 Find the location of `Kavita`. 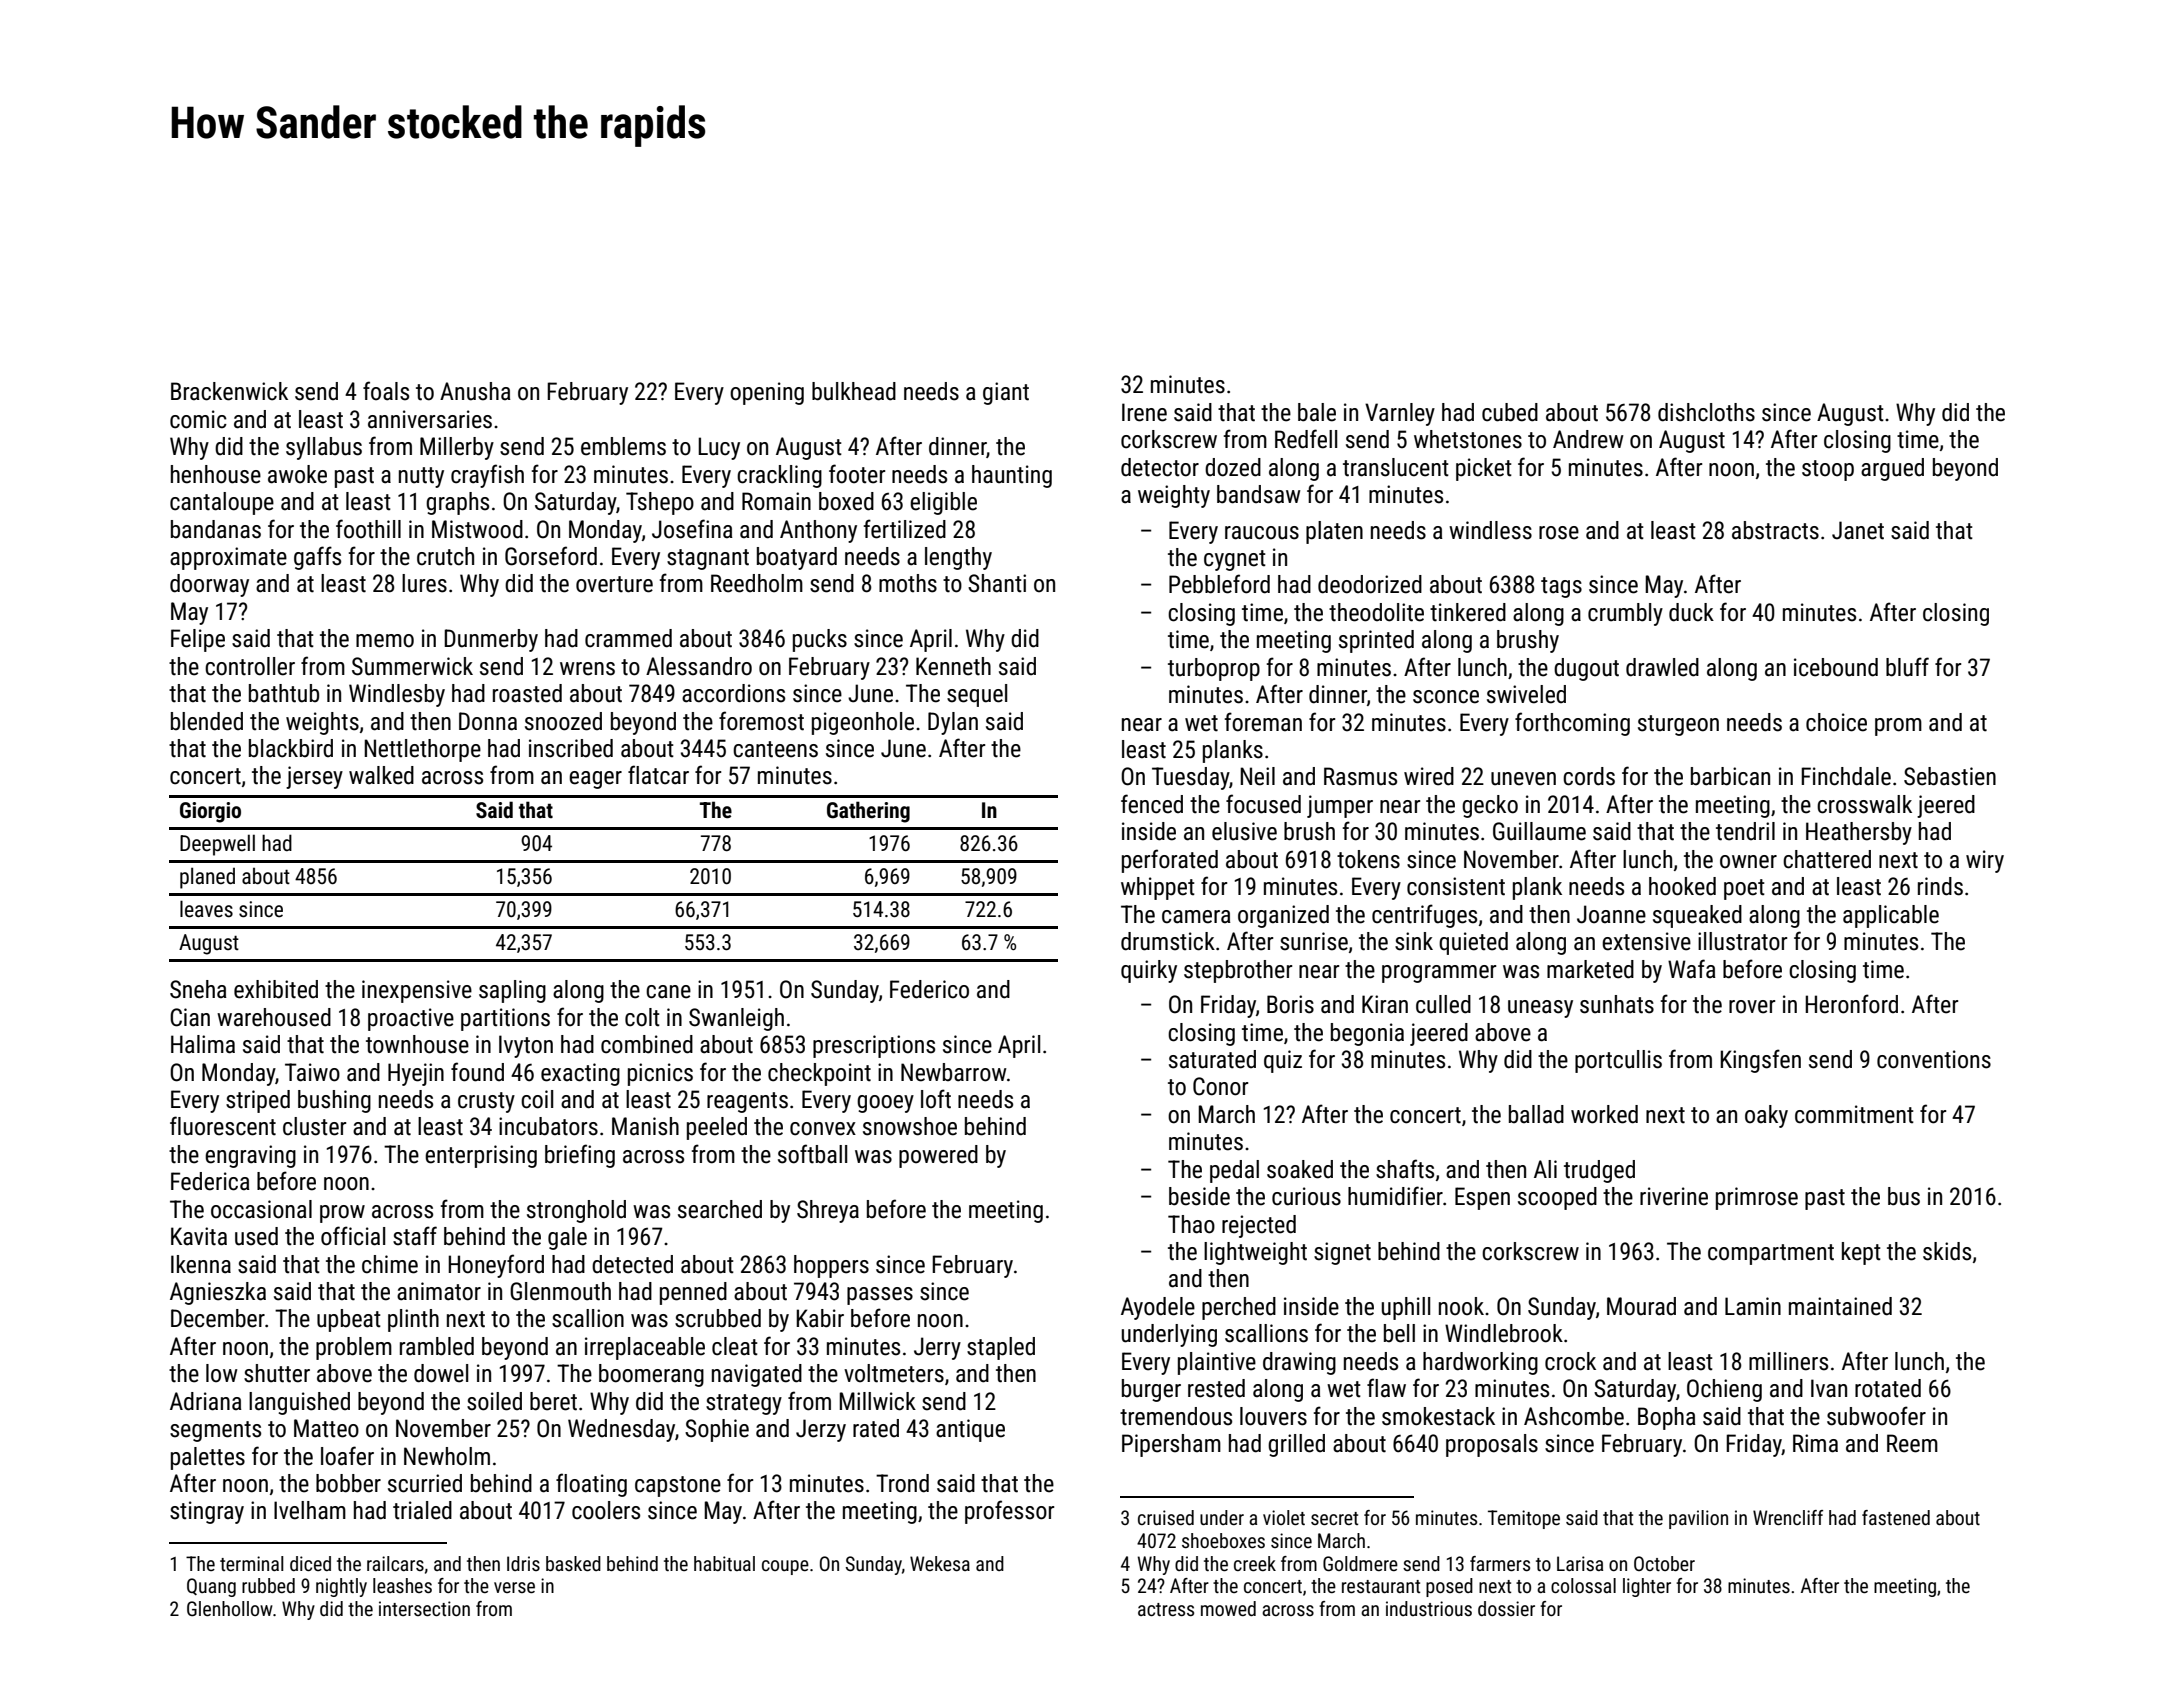

Kavita is located at coordinates (199, 1236).
